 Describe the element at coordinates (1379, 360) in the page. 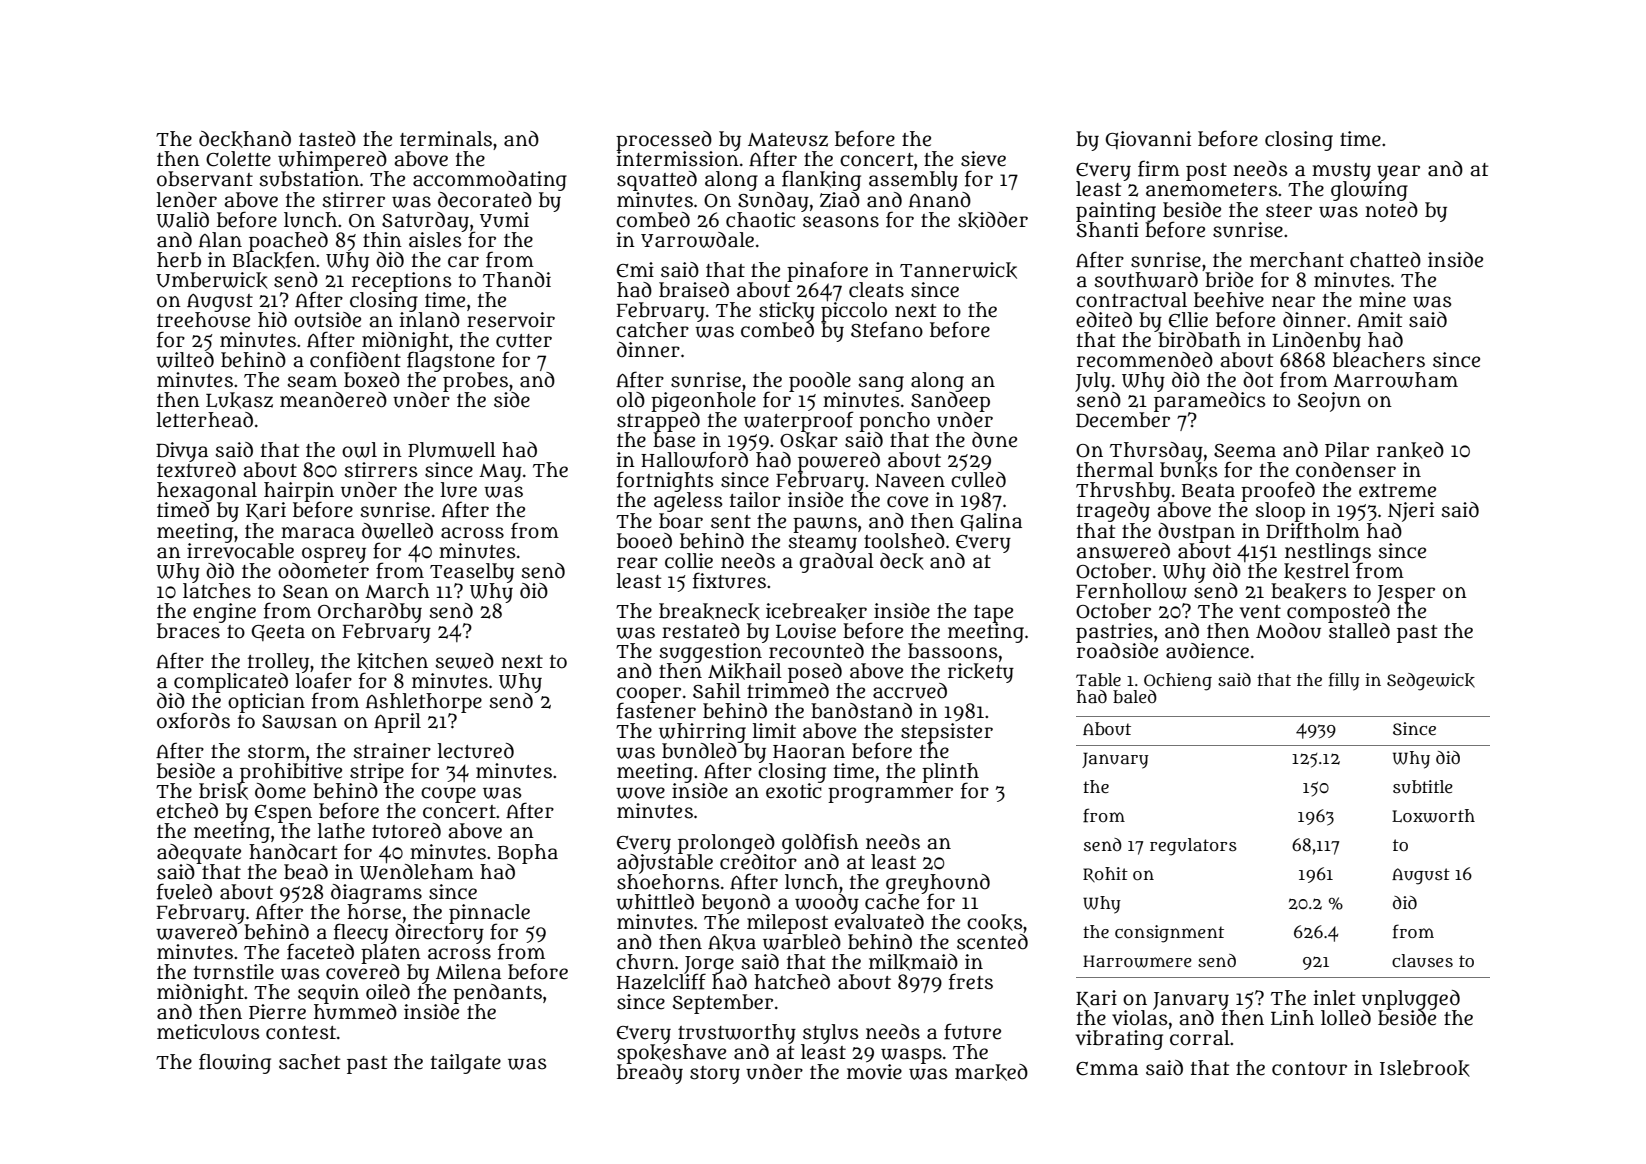

I see `bleachers` at that location.
